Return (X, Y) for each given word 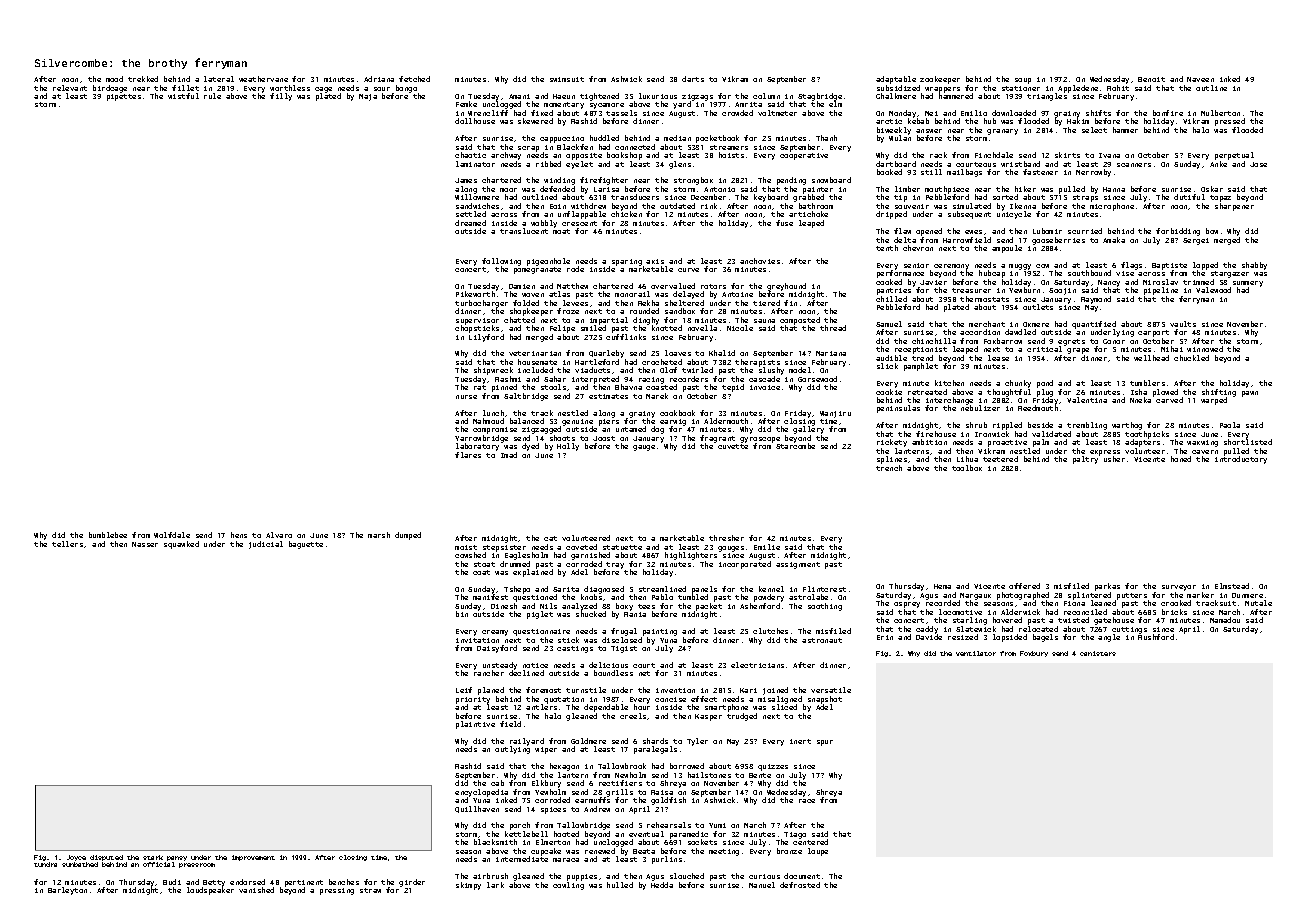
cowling (568, 886)
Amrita (748, 104)
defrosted (800, 885)
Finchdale (994, 155)
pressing (337, 891)
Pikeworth (475, 294)
